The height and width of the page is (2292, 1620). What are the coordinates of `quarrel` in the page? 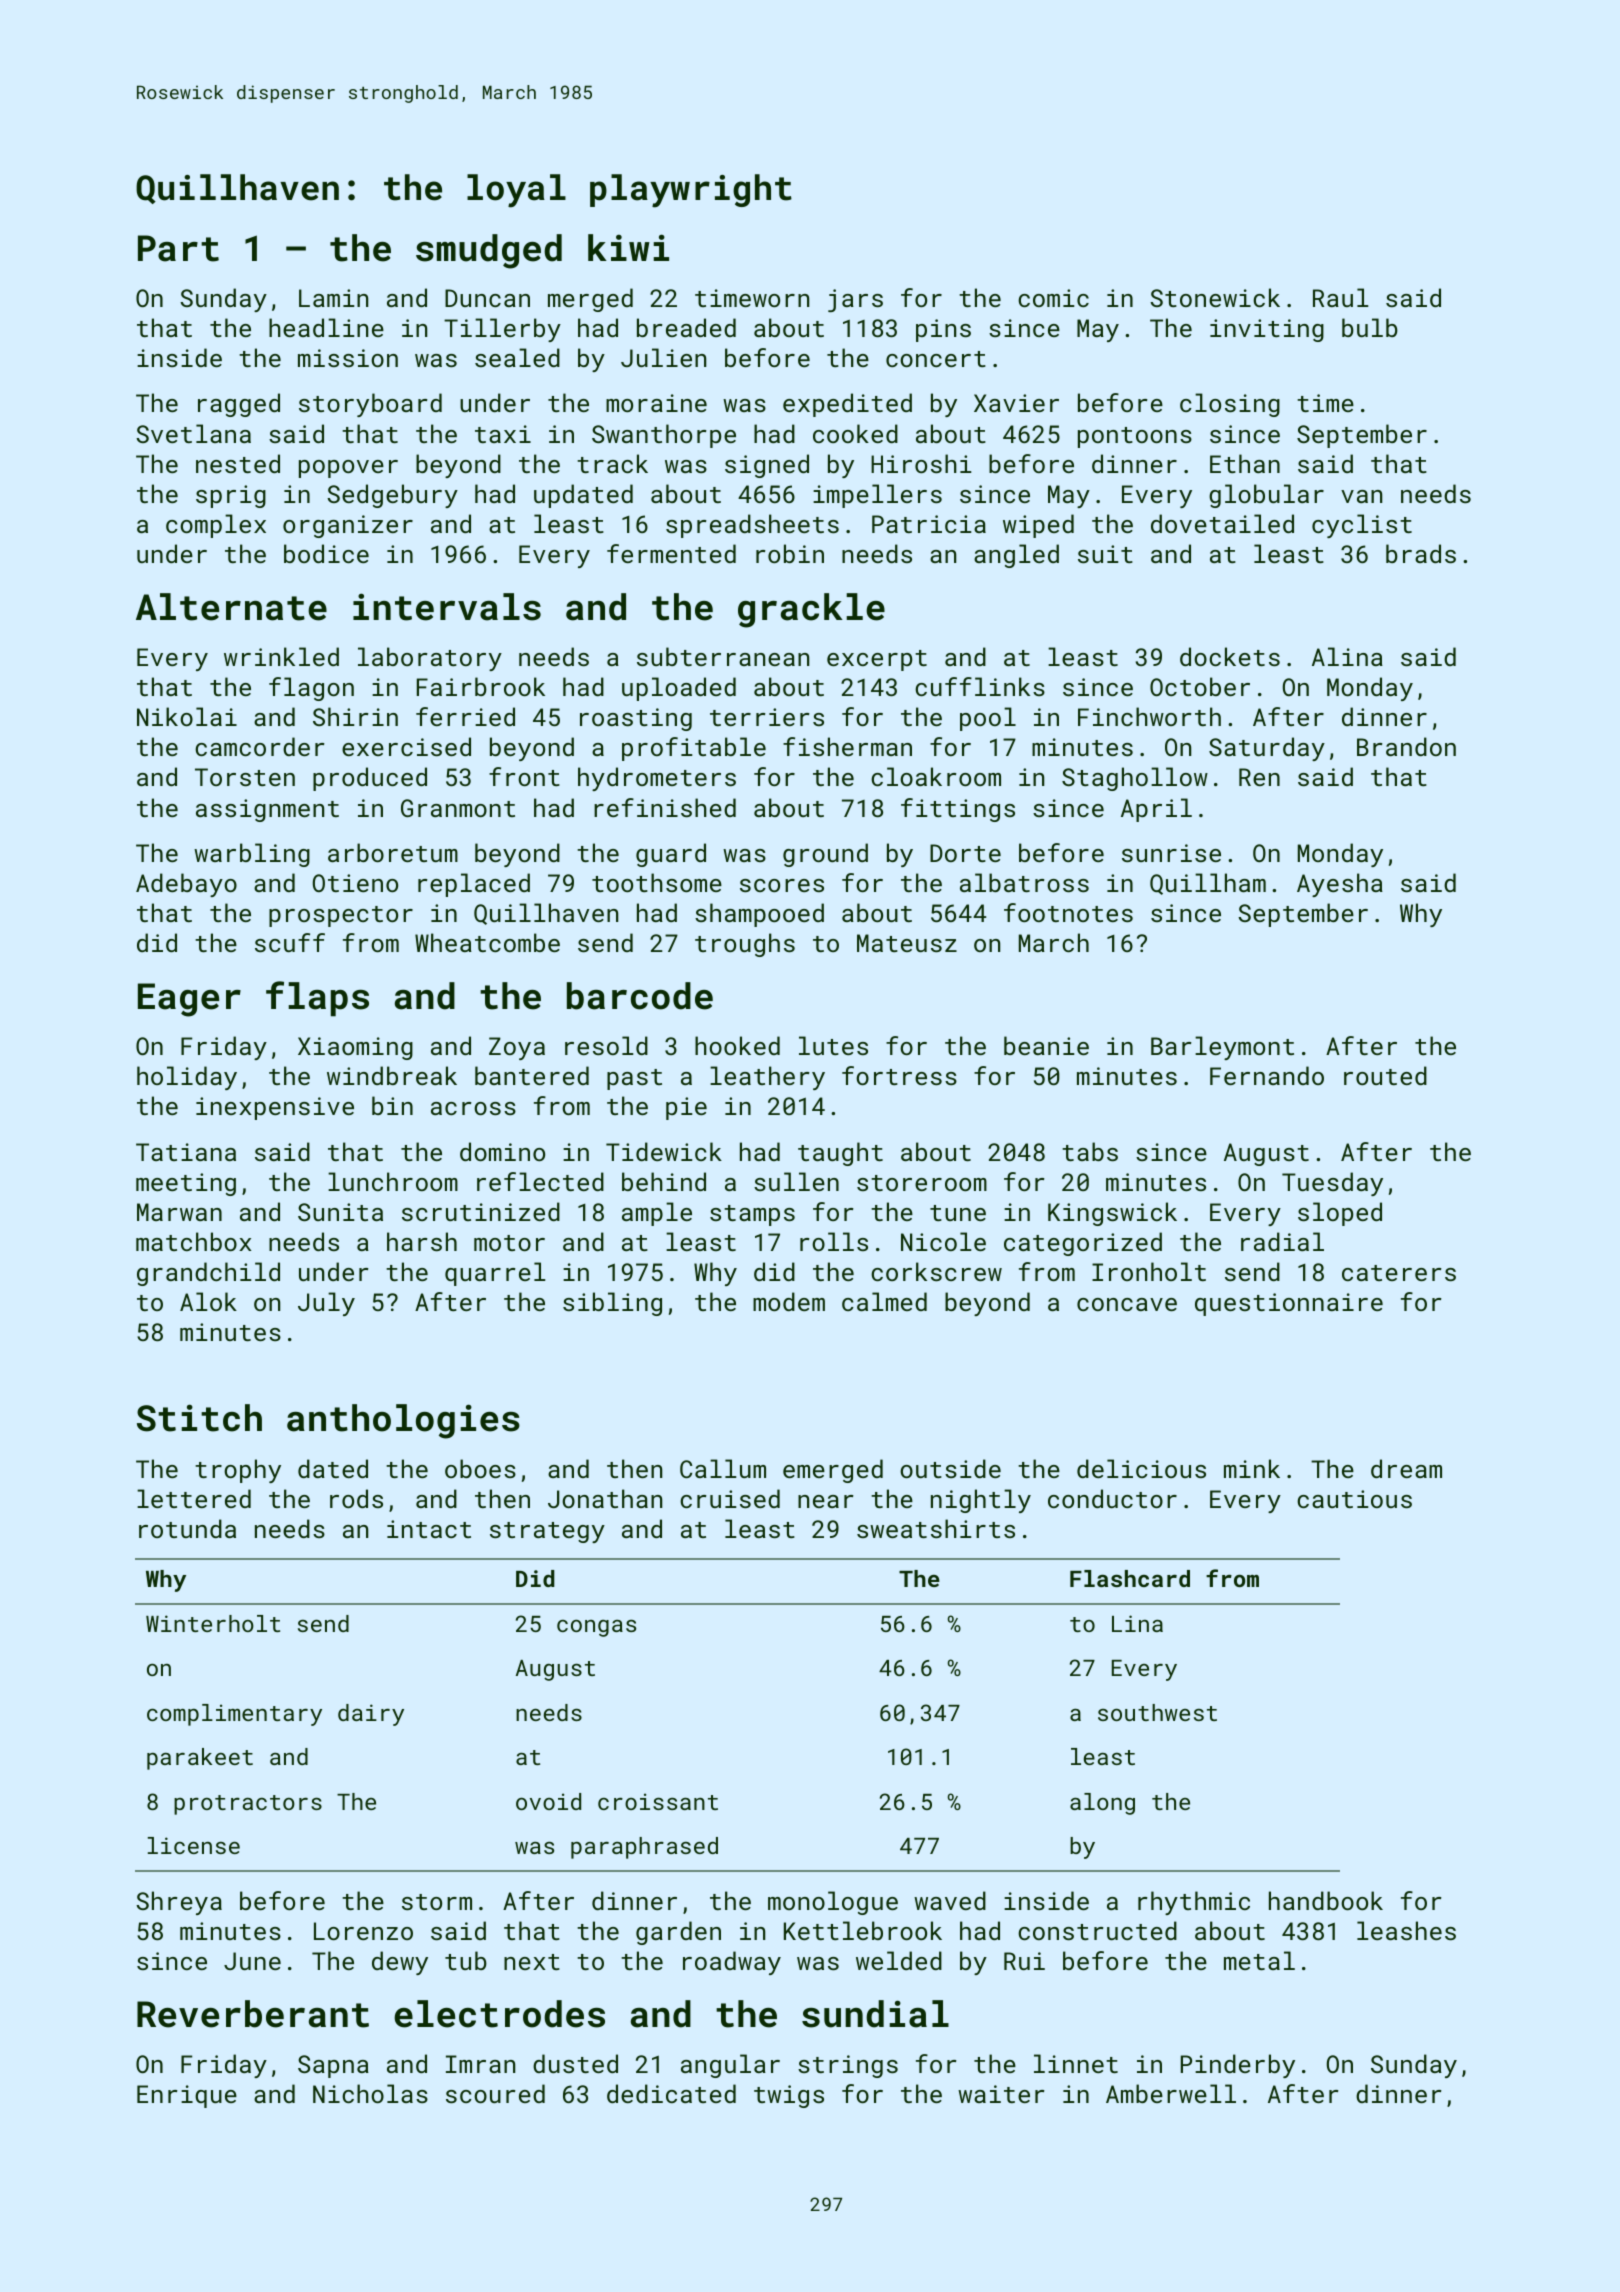 It's located at (495, 1274).
